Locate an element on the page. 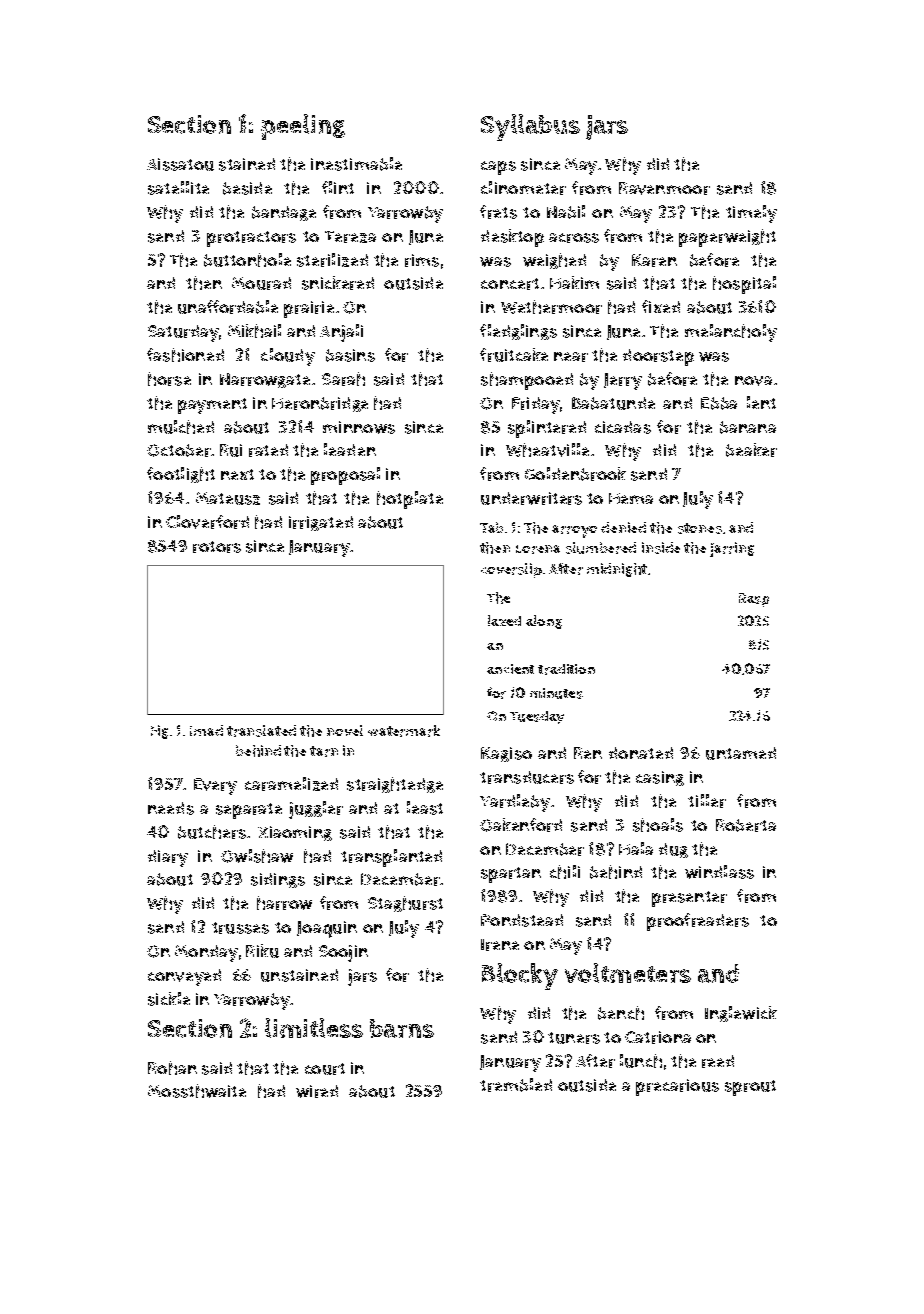  precarious is located at coordinates (677, 1087).
